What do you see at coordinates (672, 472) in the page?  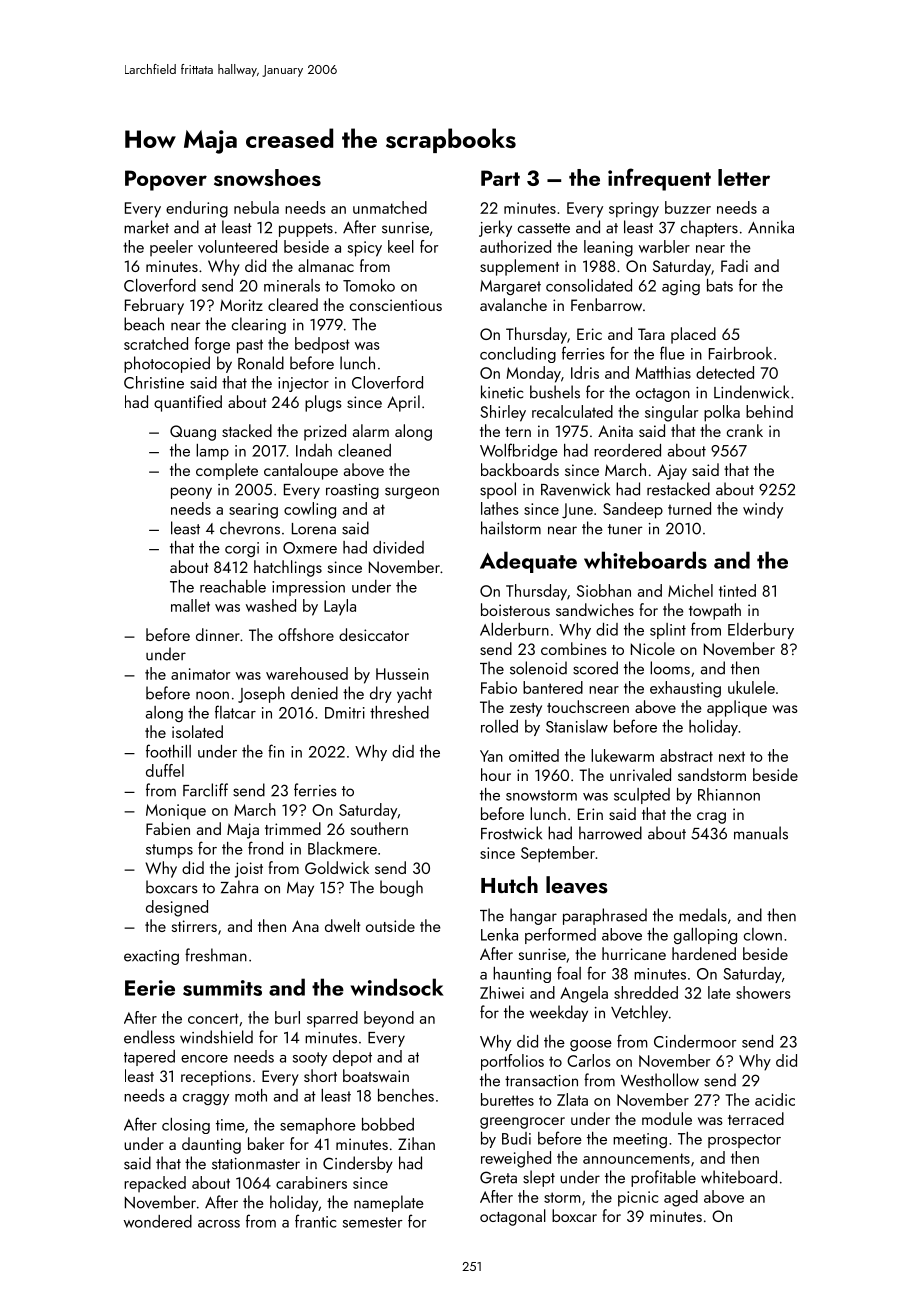 I see `Ajay` at bounding box center [672, 472].
